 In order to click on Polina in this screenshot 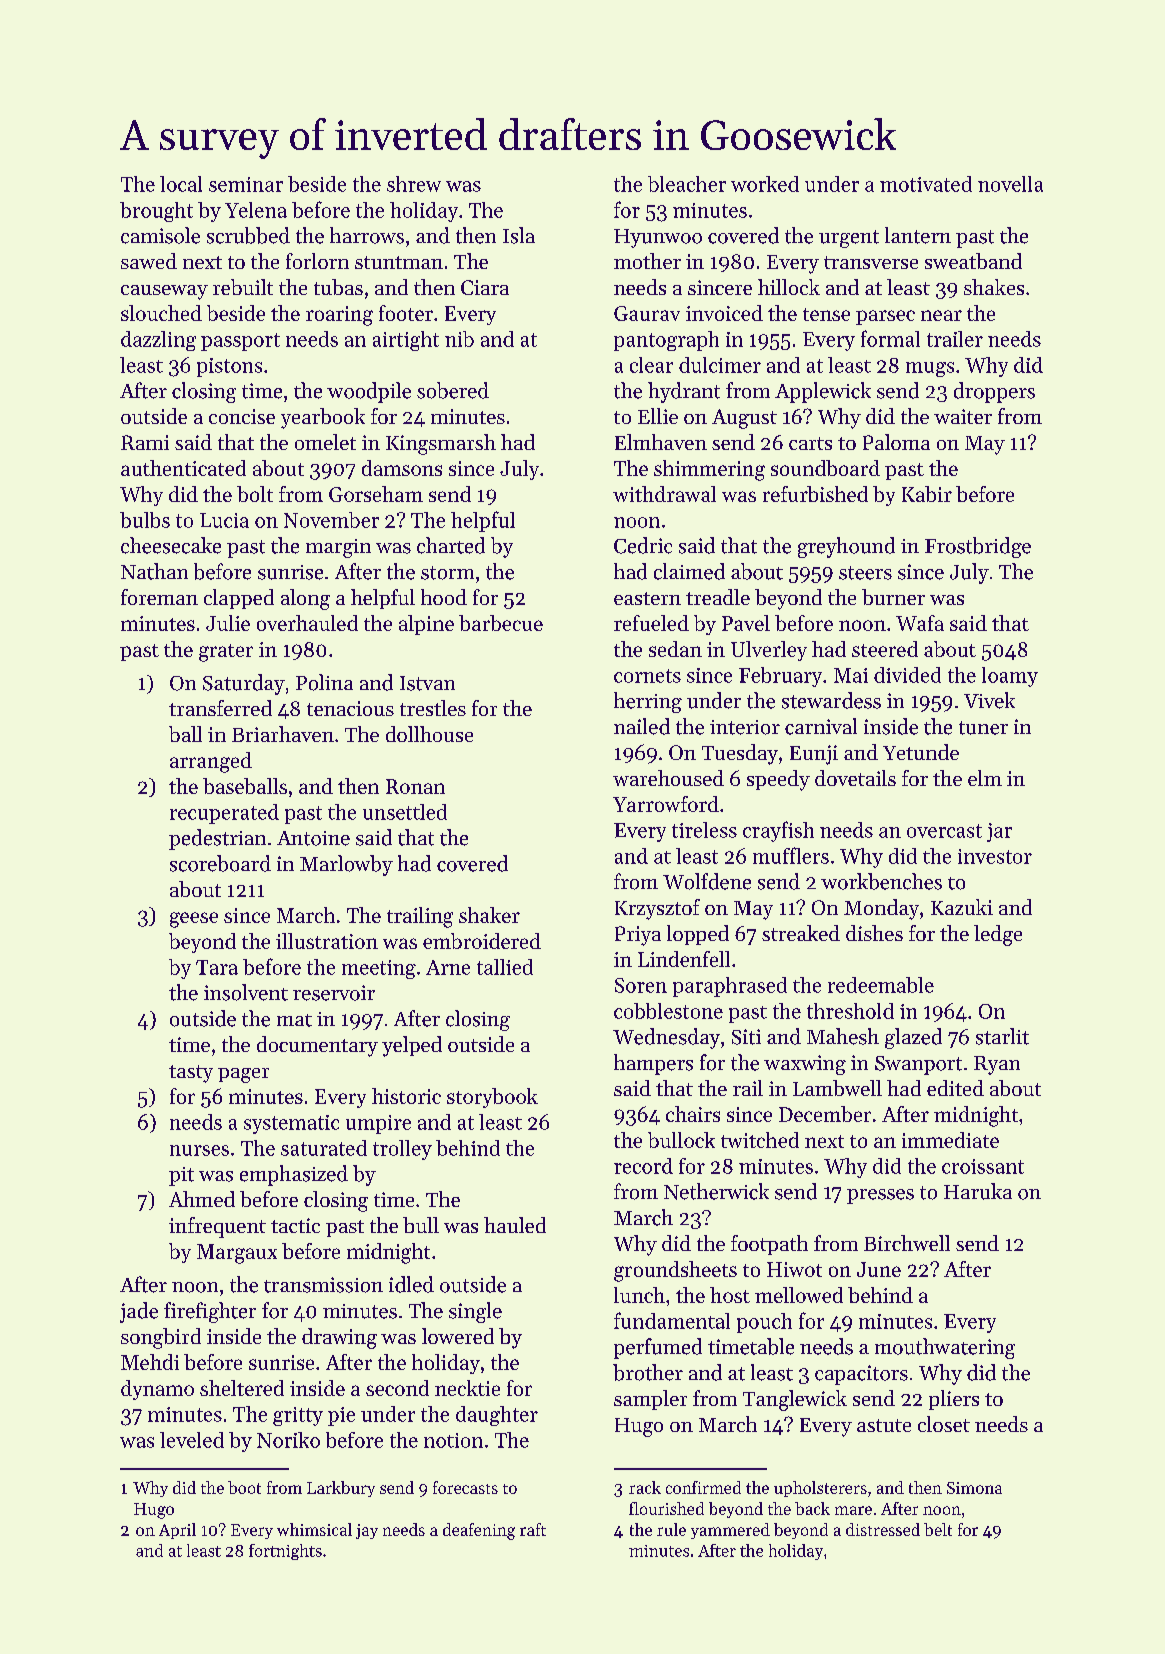, I will do `click(324, 682)`.
